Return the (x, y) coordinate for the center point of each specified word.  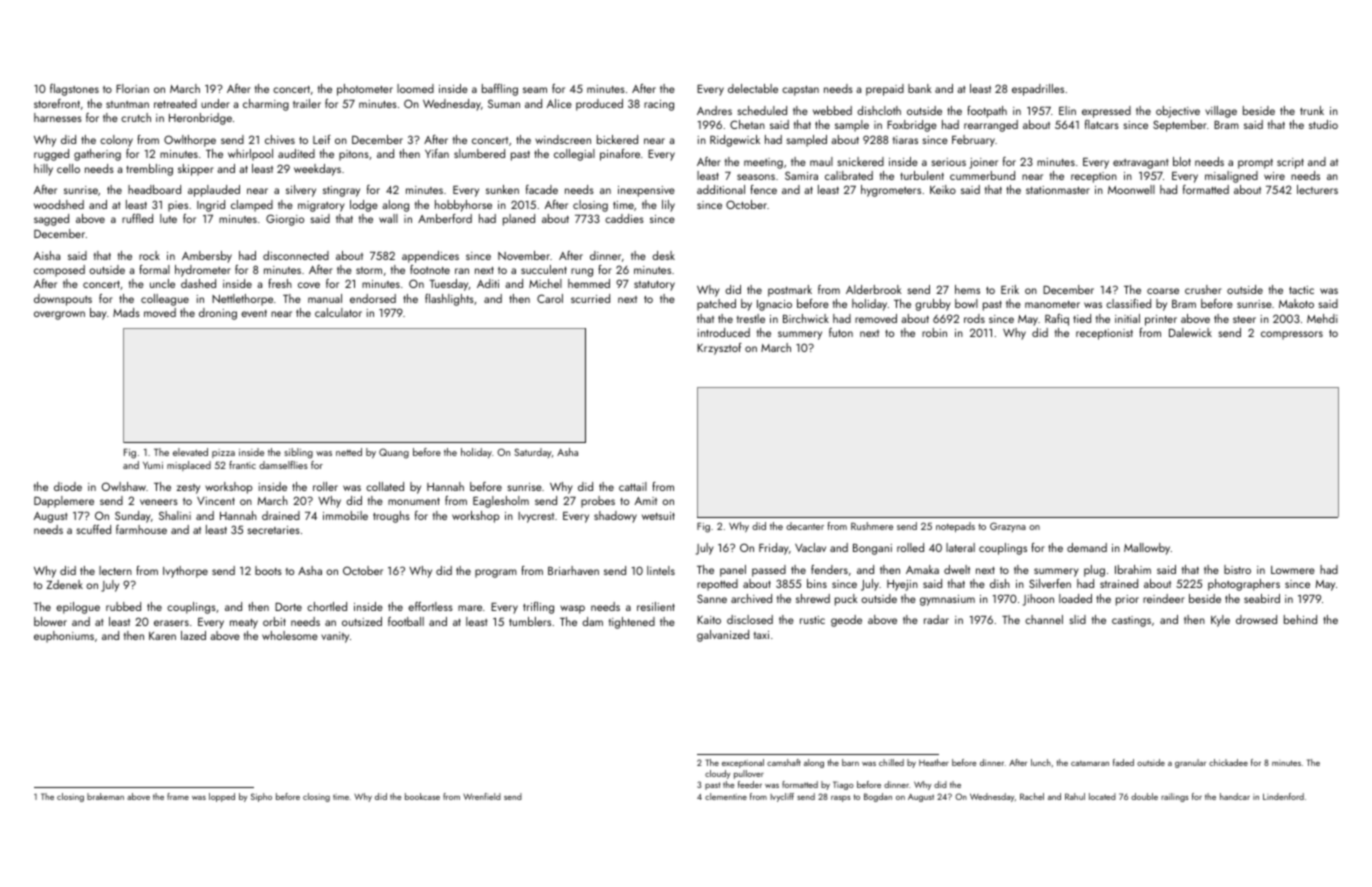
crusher (1203, 289)
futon (841, 332)
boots (268, 570)
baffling (500, 90)
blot (1182, 161)
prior (1127, 600)
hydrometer (203, 271)
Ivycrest (536, 517)
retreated (175, 103)
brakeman (105, 796)
